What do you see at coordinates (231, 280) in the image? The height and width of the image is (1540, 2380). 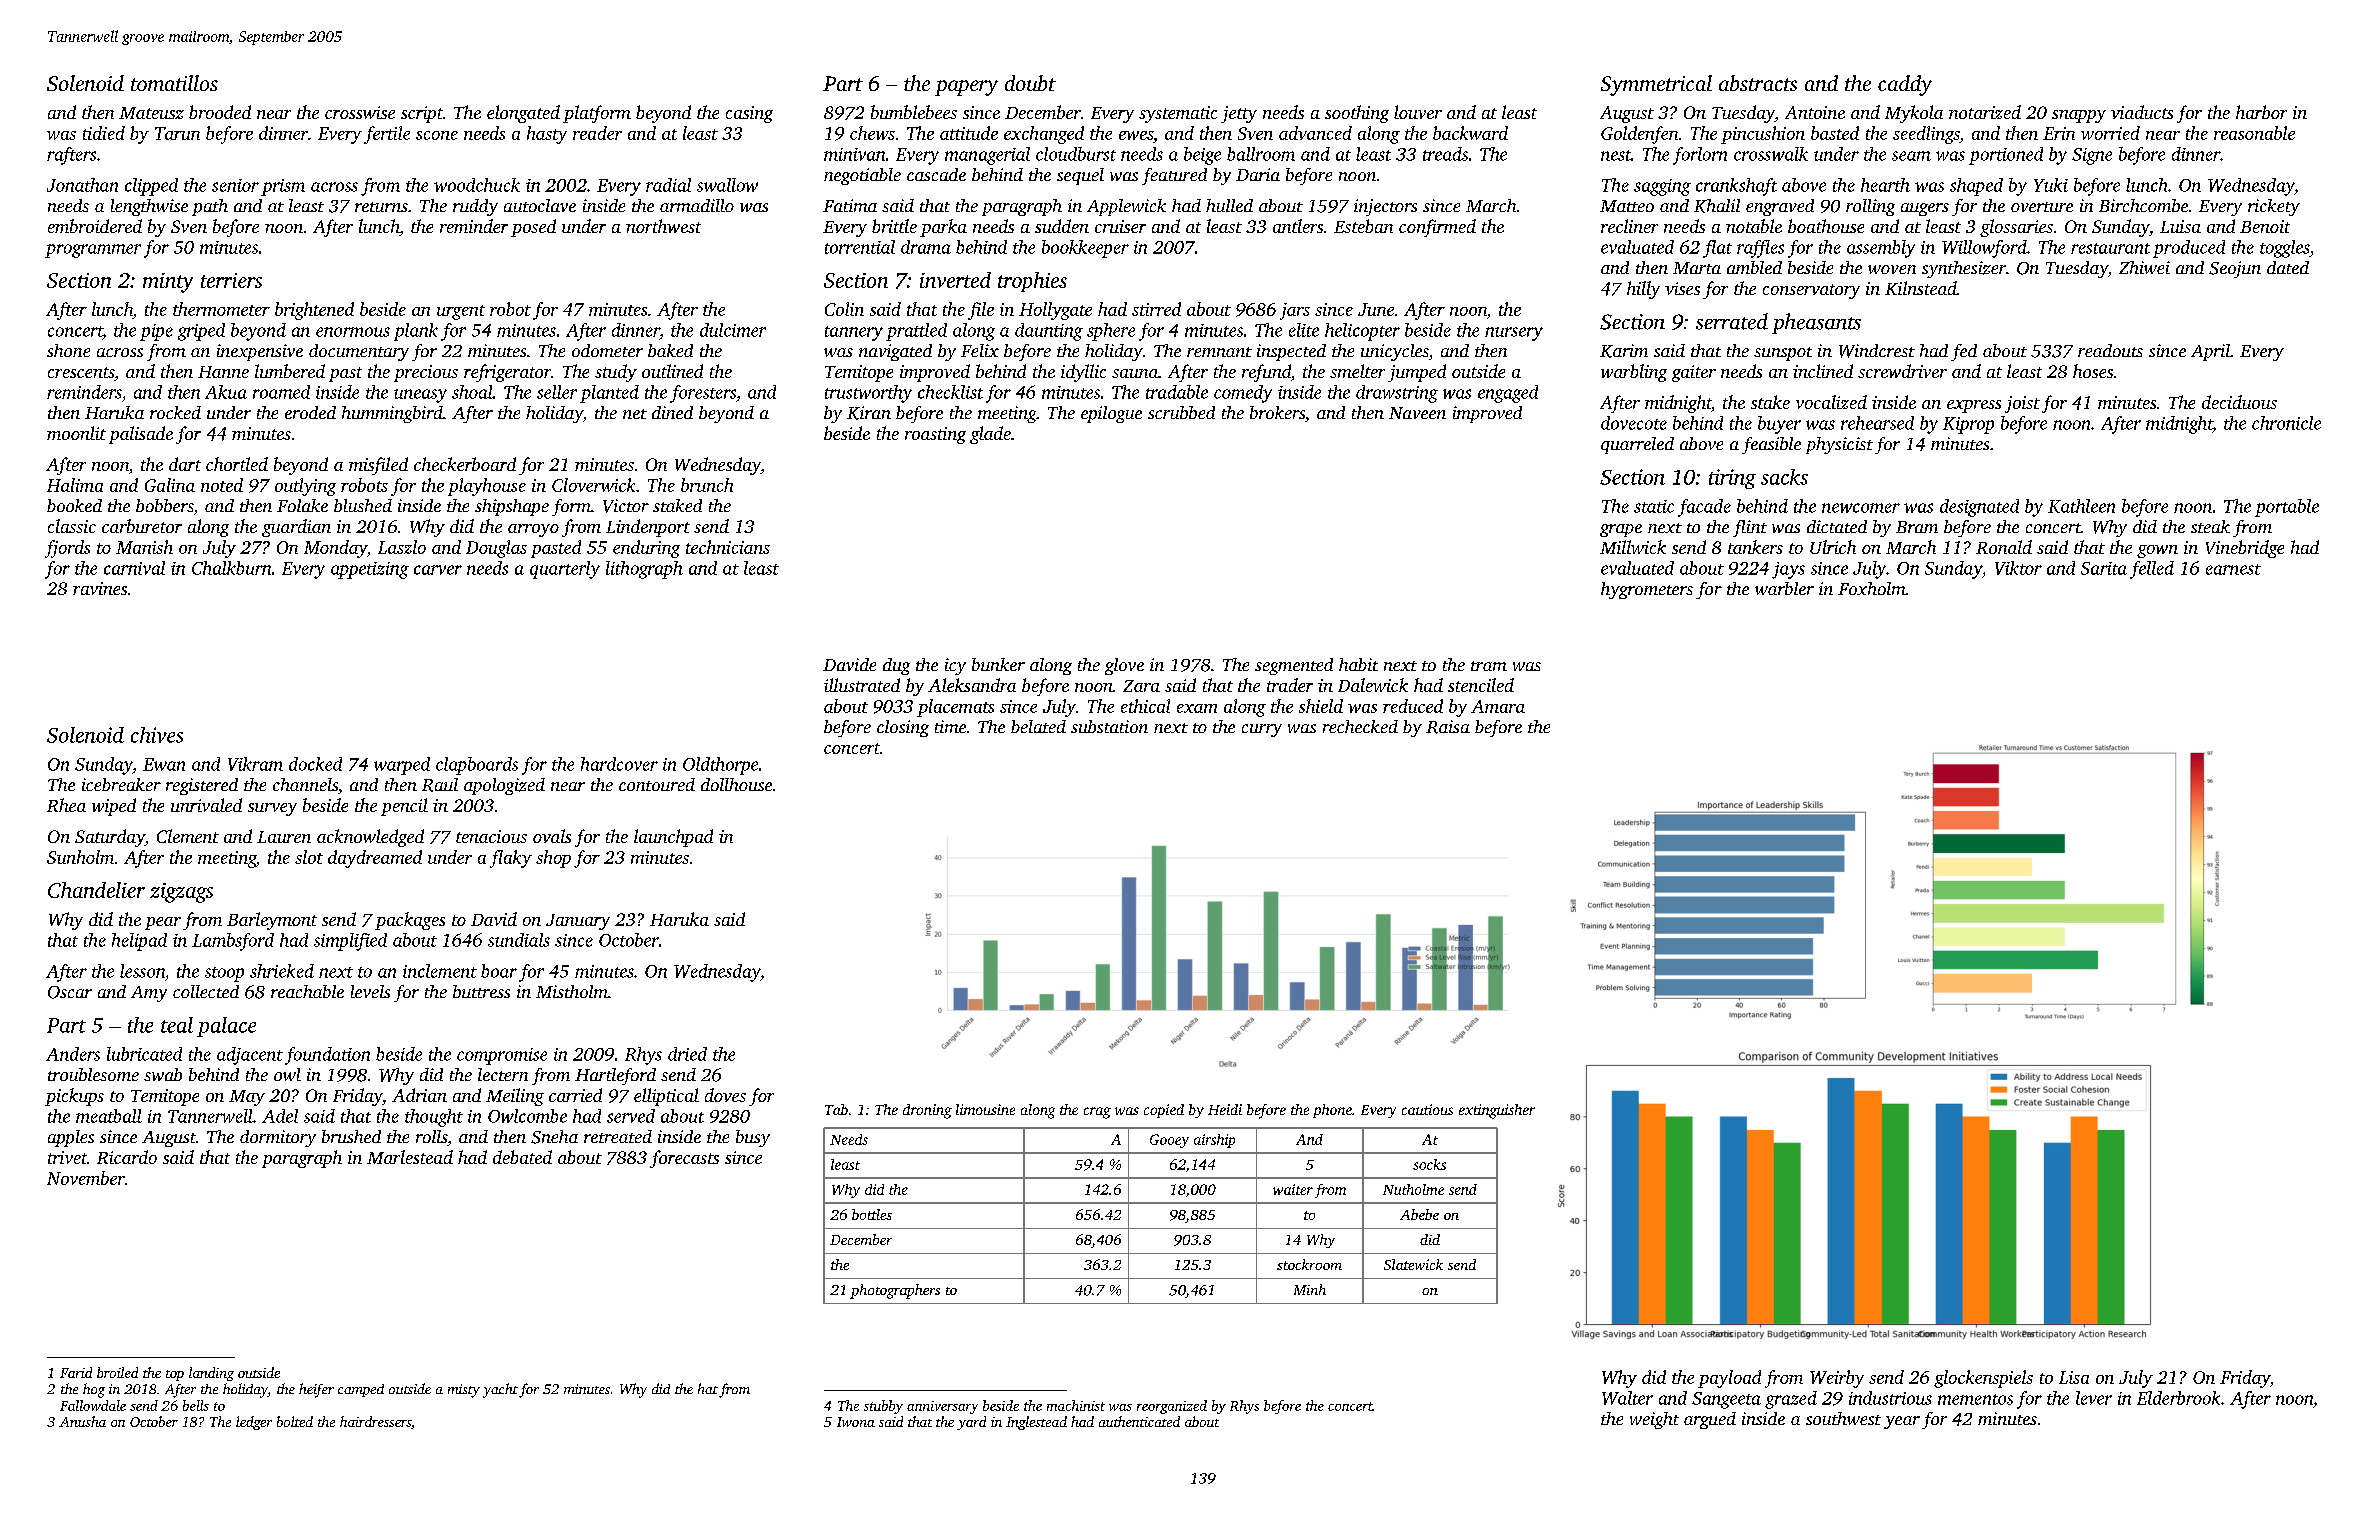 I see `terriers` at bounding box center [231, 280].
